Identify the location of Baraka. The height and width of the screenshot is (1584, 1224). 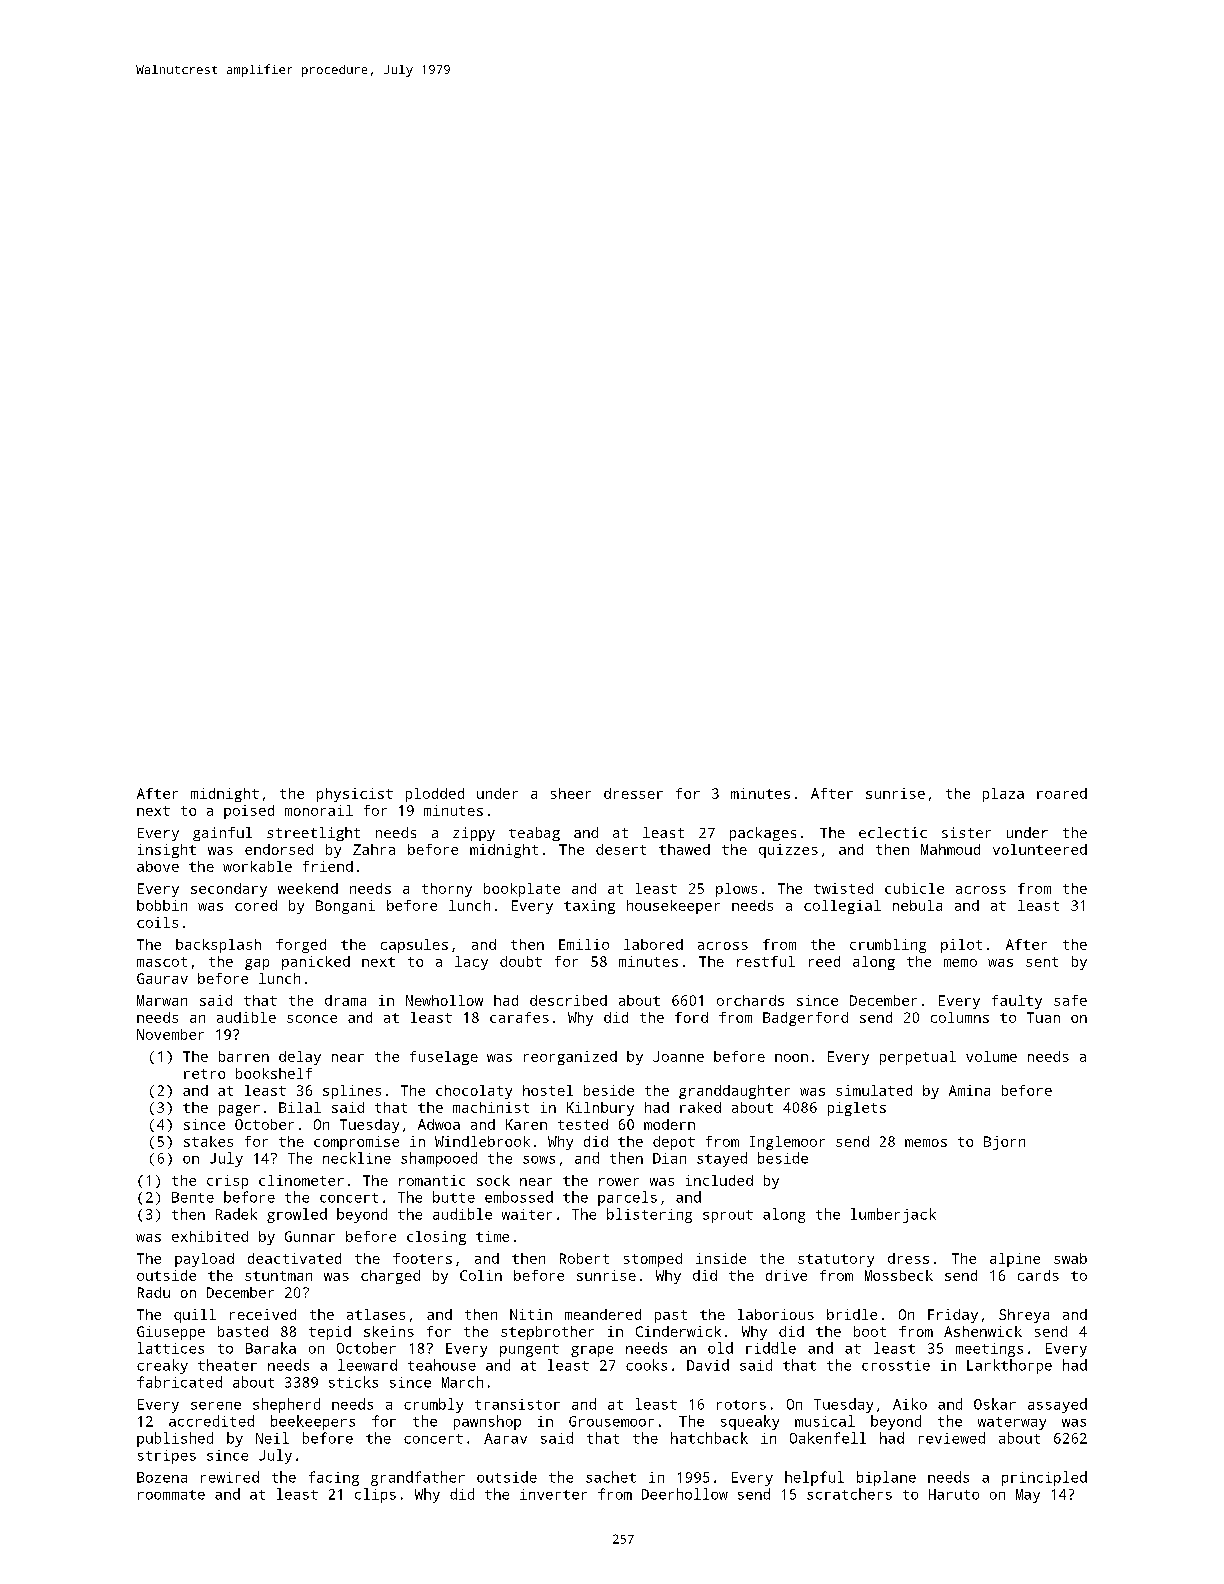
(271, 1348).
